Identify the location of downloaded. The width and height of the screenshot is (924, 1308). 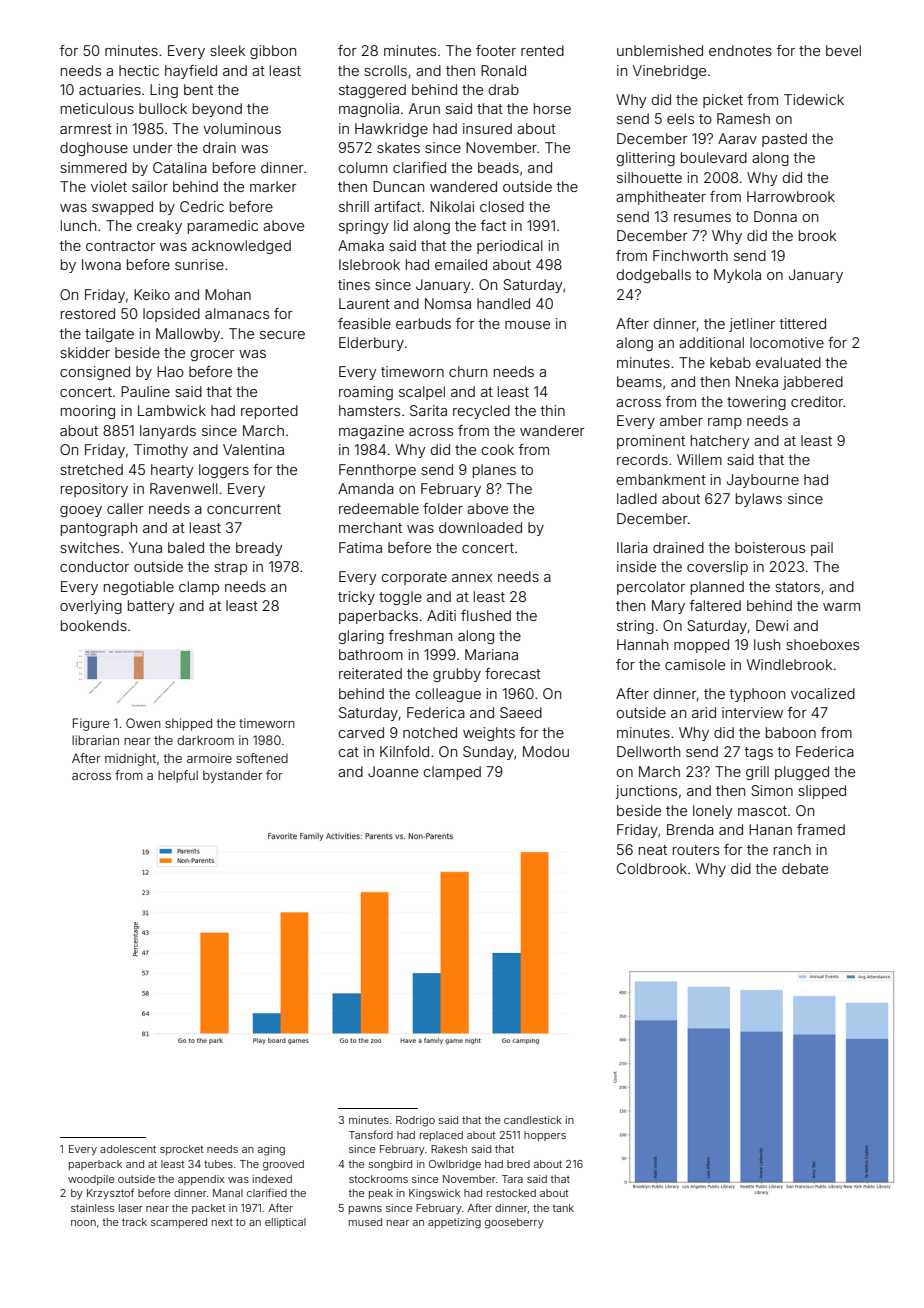
(480, 527).
